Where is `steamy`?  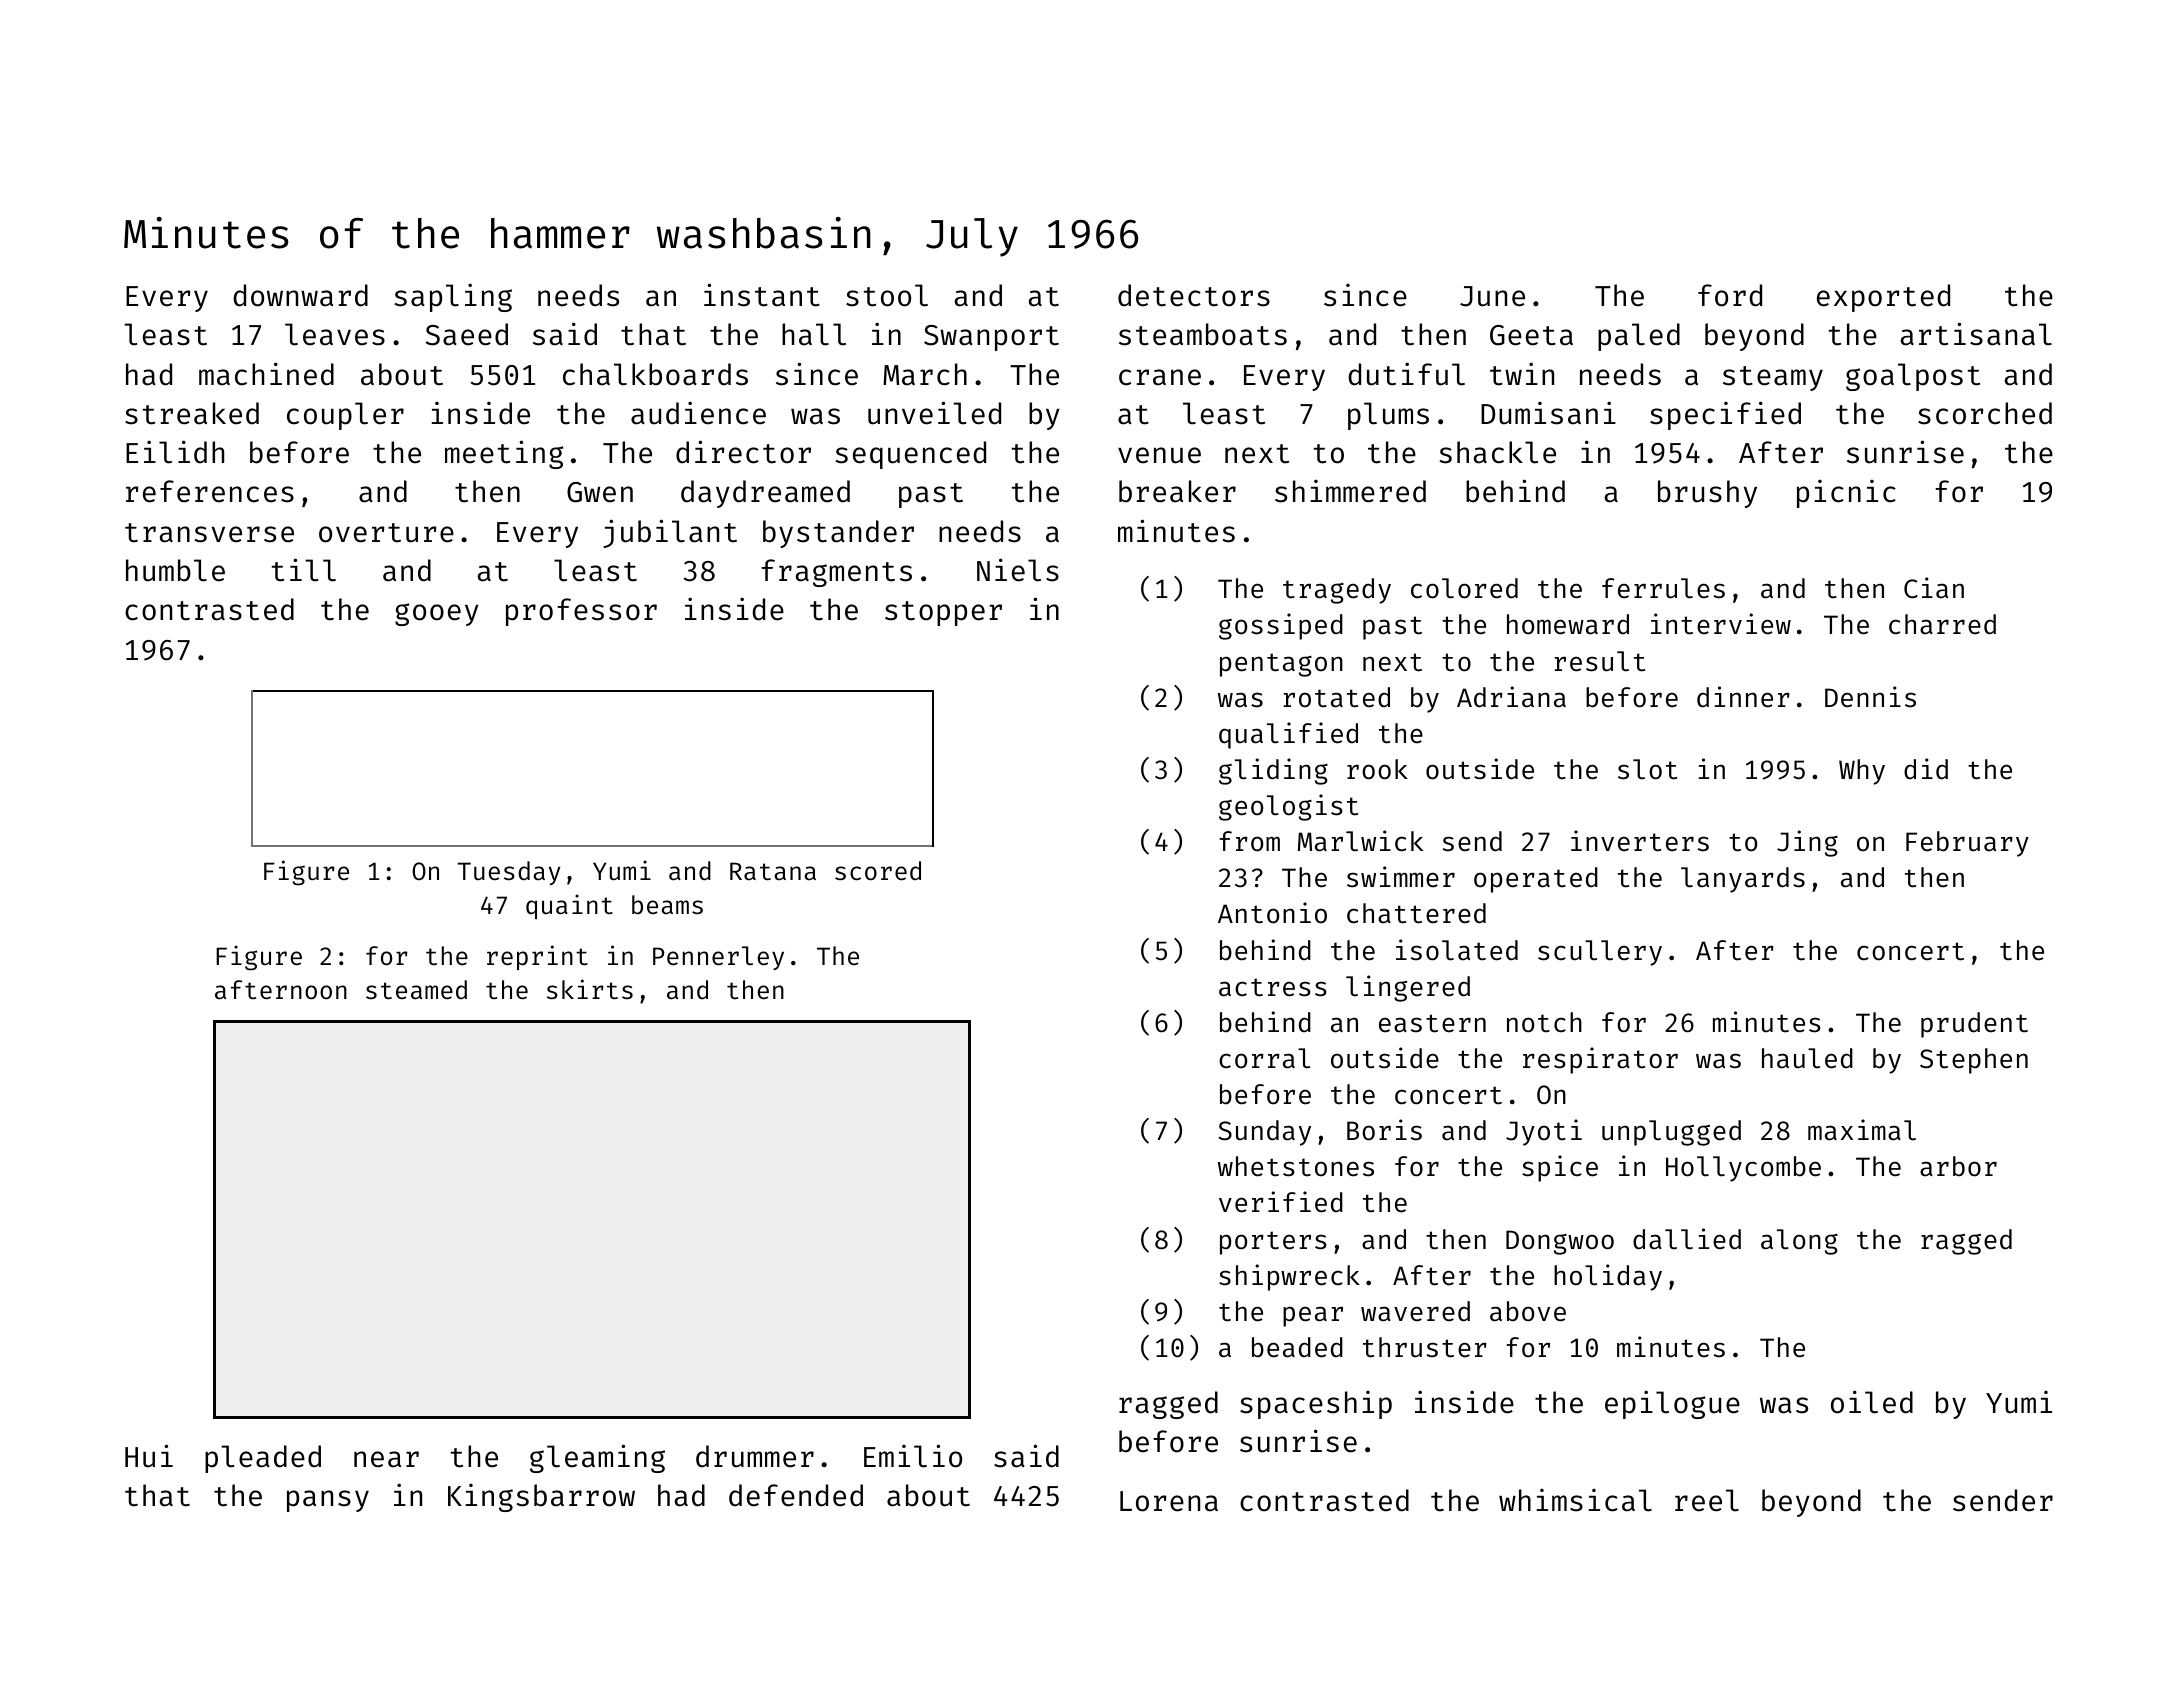 steamy is located at coordinates (1773, 378).
